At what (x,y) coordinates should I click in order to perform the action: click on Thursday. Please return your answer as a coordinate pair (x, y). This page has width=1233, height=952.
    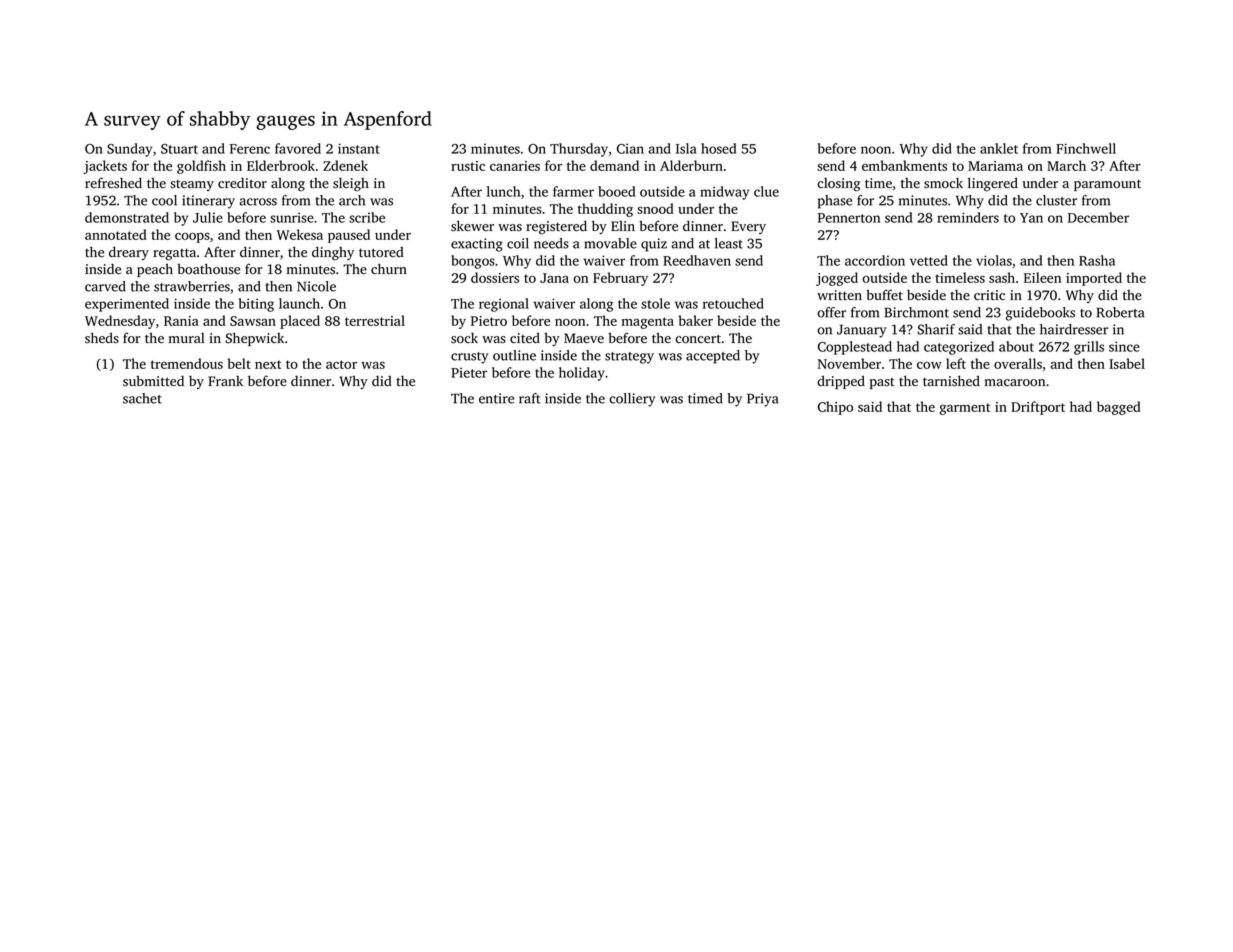
    Looking at the image, I should click on (579, 150).
